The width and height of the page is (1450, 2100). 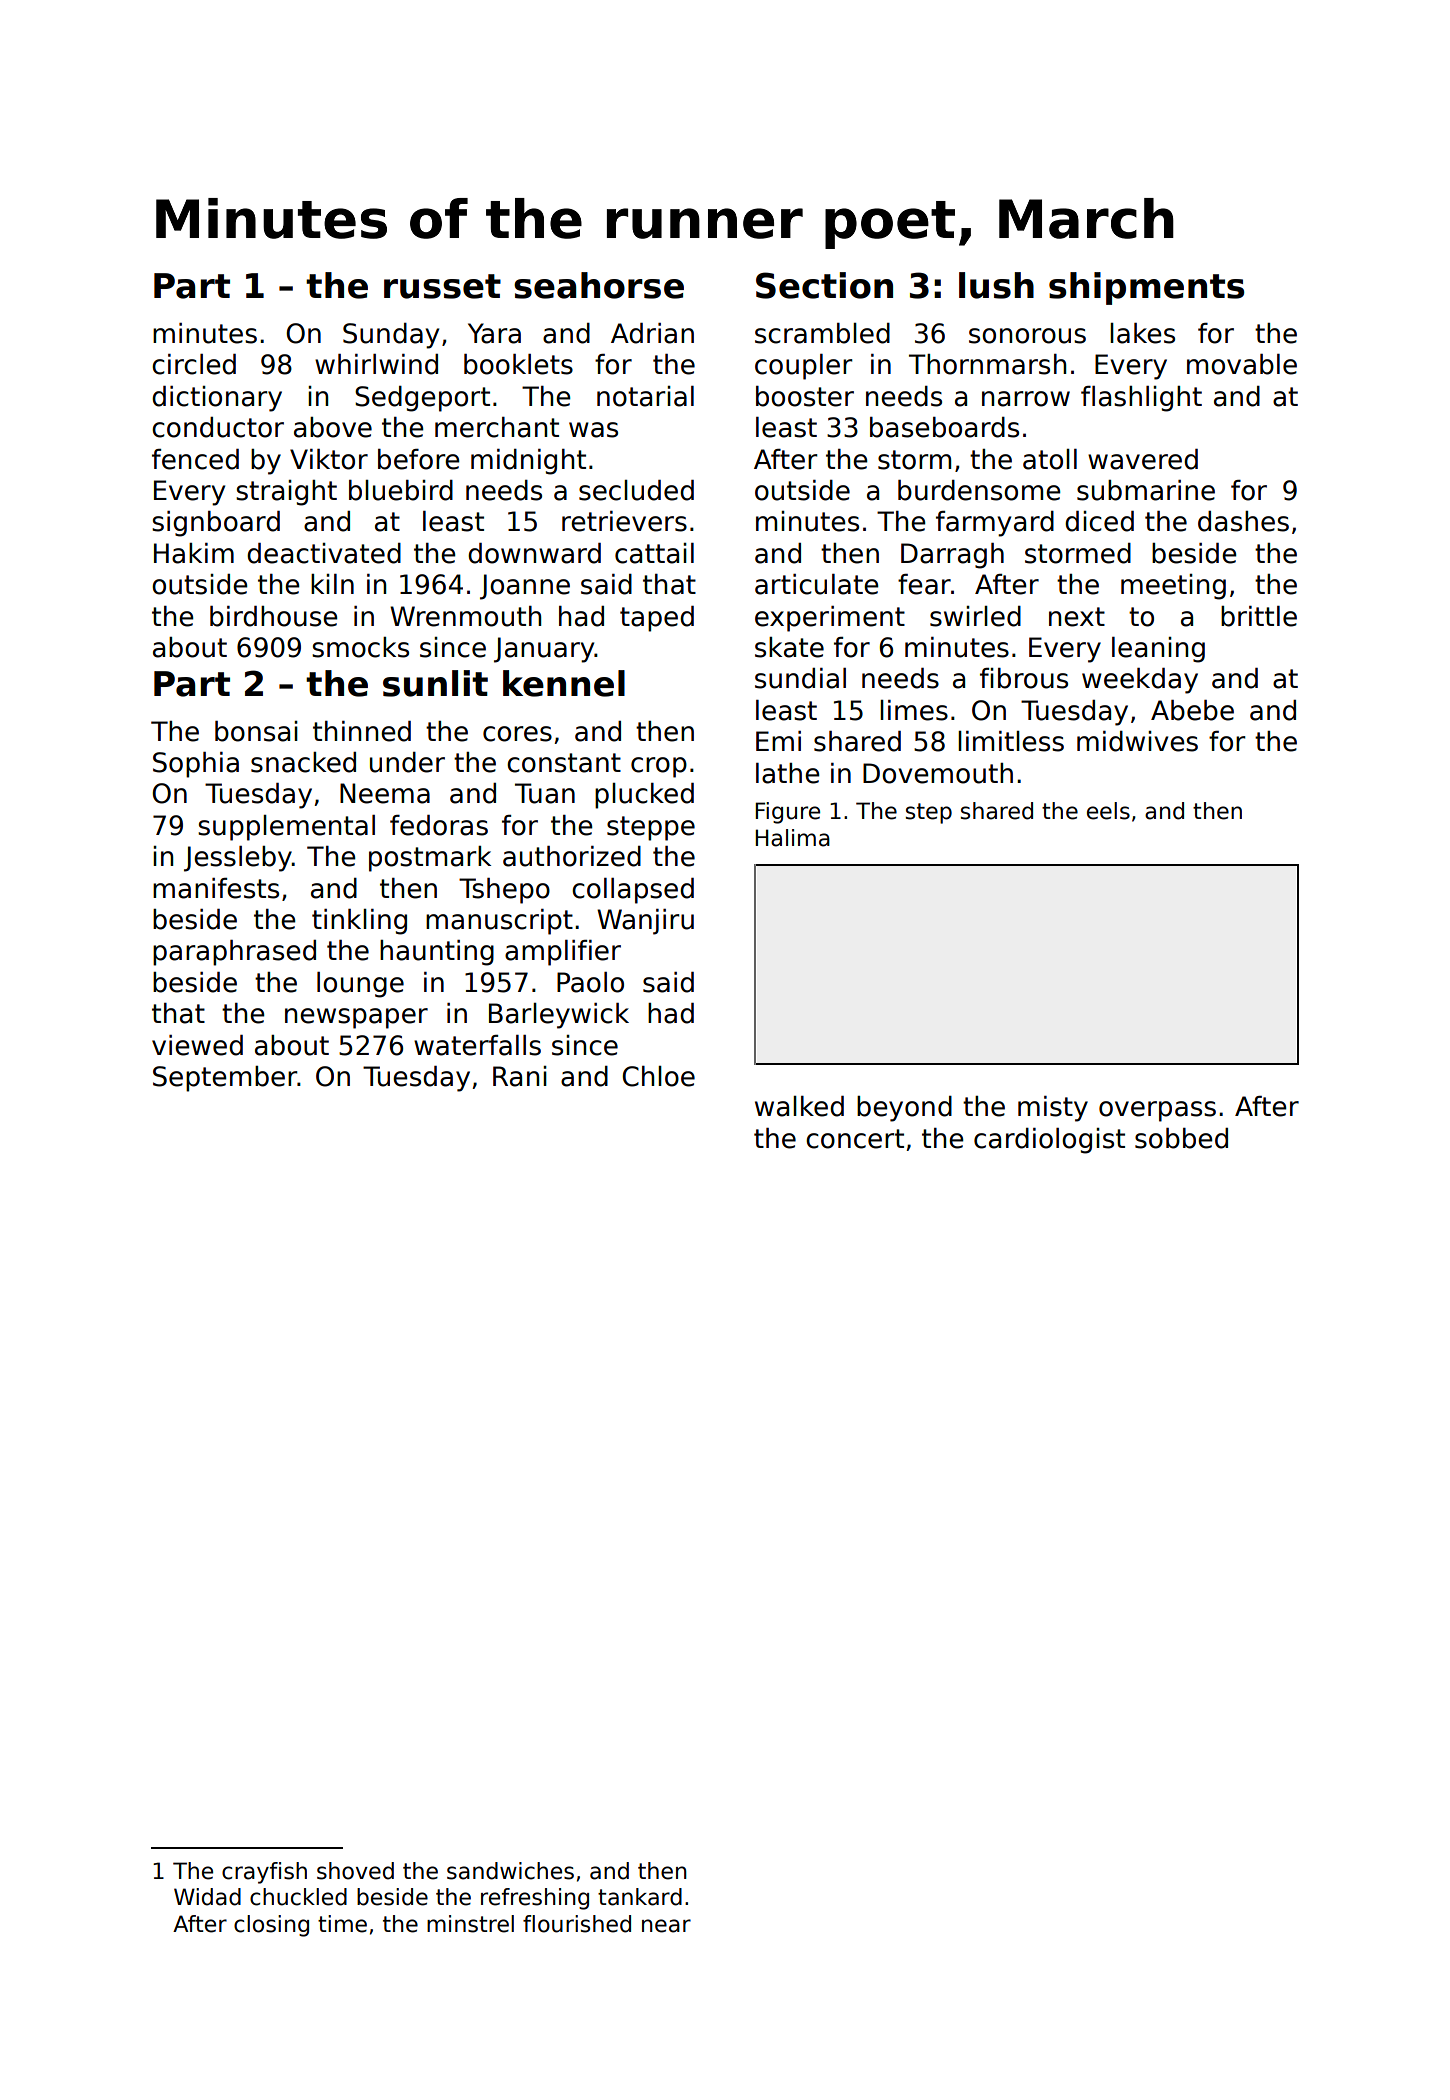 What do you see at coordinates (271, 1926) in the page?
I see `closing` at bounding box center [271, 1926].
